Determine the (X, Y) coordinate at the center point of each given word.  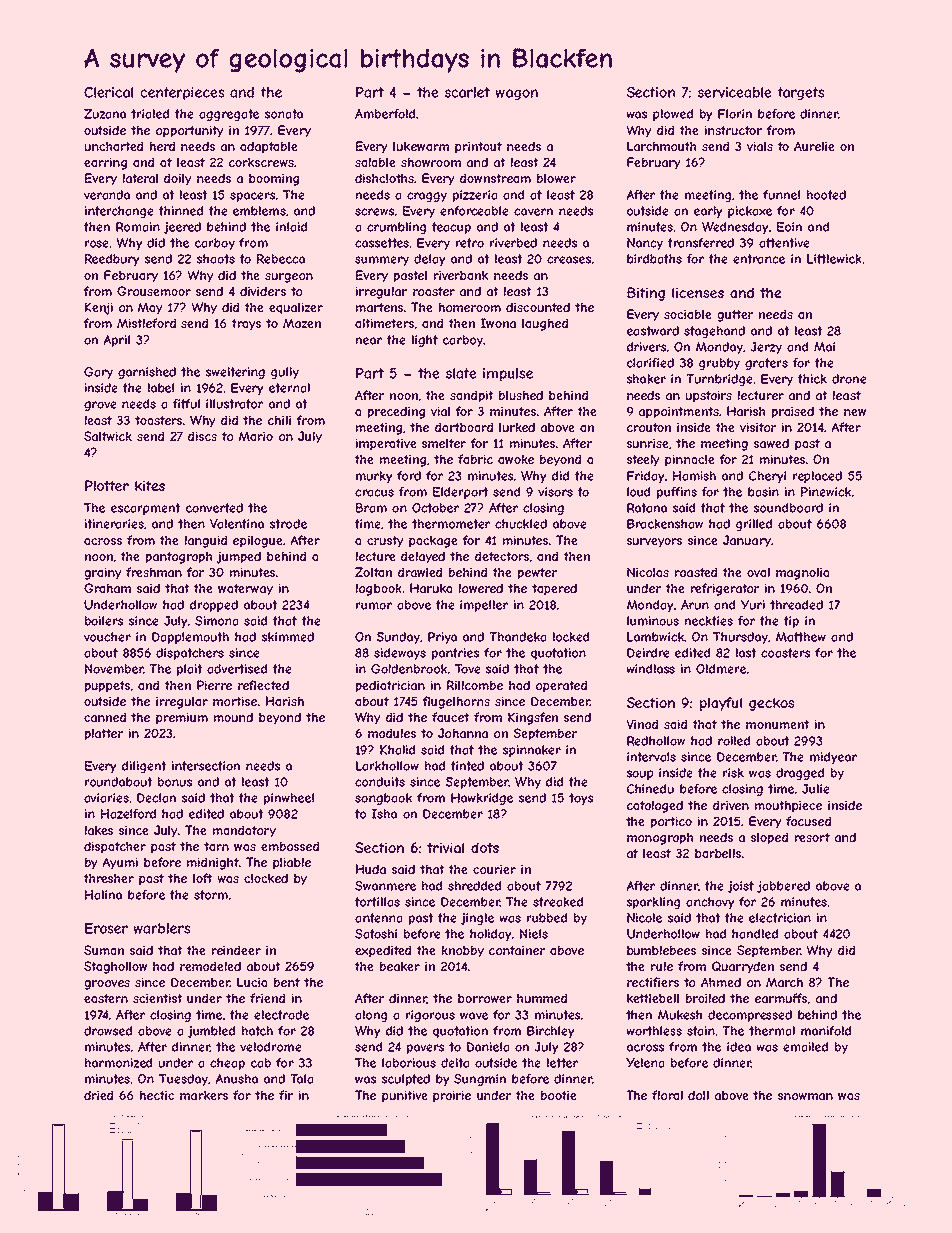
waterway (245, 590)
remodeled (210, 966)
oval (758, 572)
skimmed (288, 637)
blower (556, 178)
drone (849, 379)
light (425, 341)
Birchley (551, 1032)
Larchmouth (661, 146)
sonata (284, 114)
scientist (157, 998)
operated (561, 686)
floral (667, 1095)
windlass (650, 669)
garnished (147, 373)
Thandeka (517, 637)
